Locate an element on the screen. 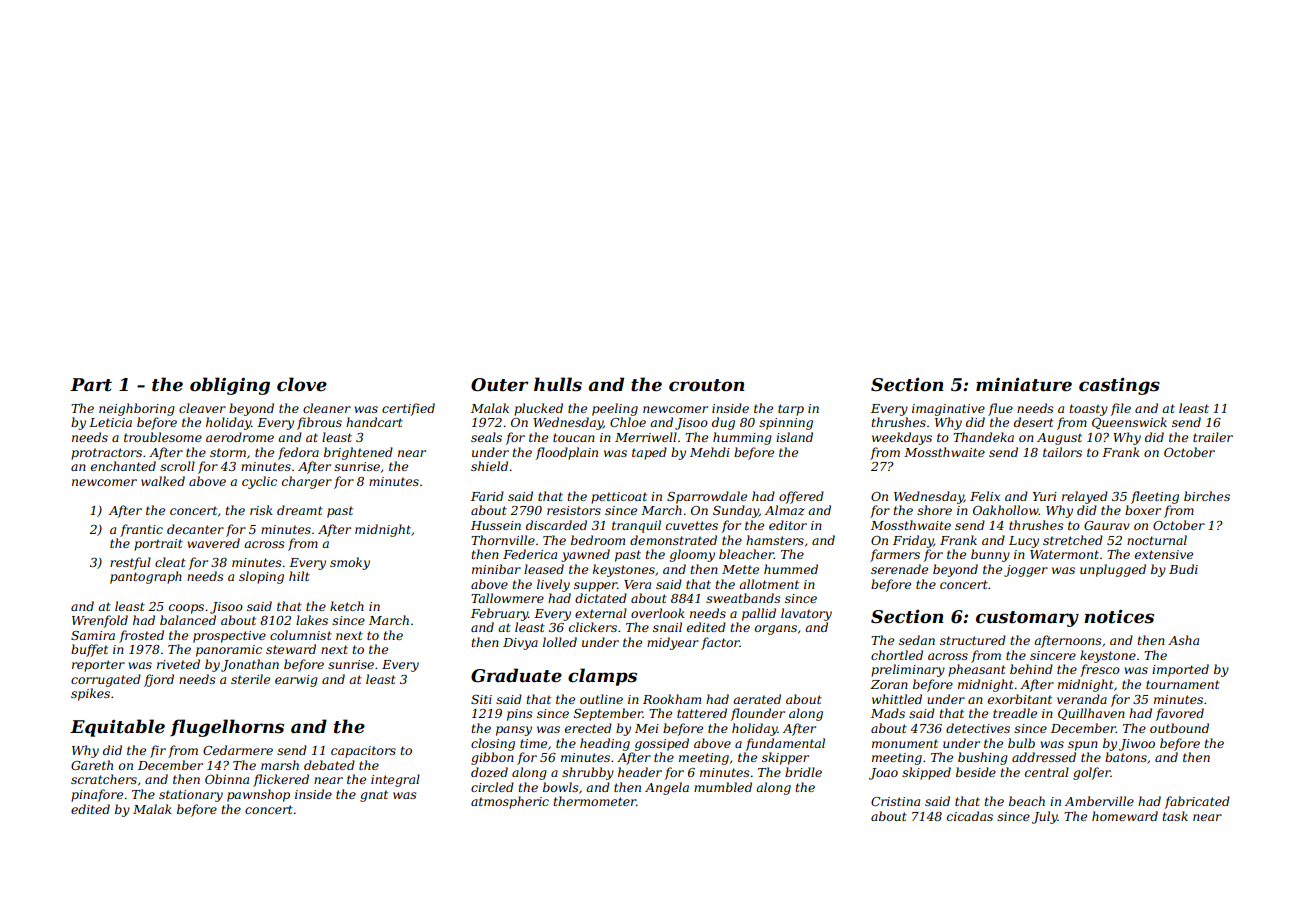  minibar is located at coordinates (496, 569).
